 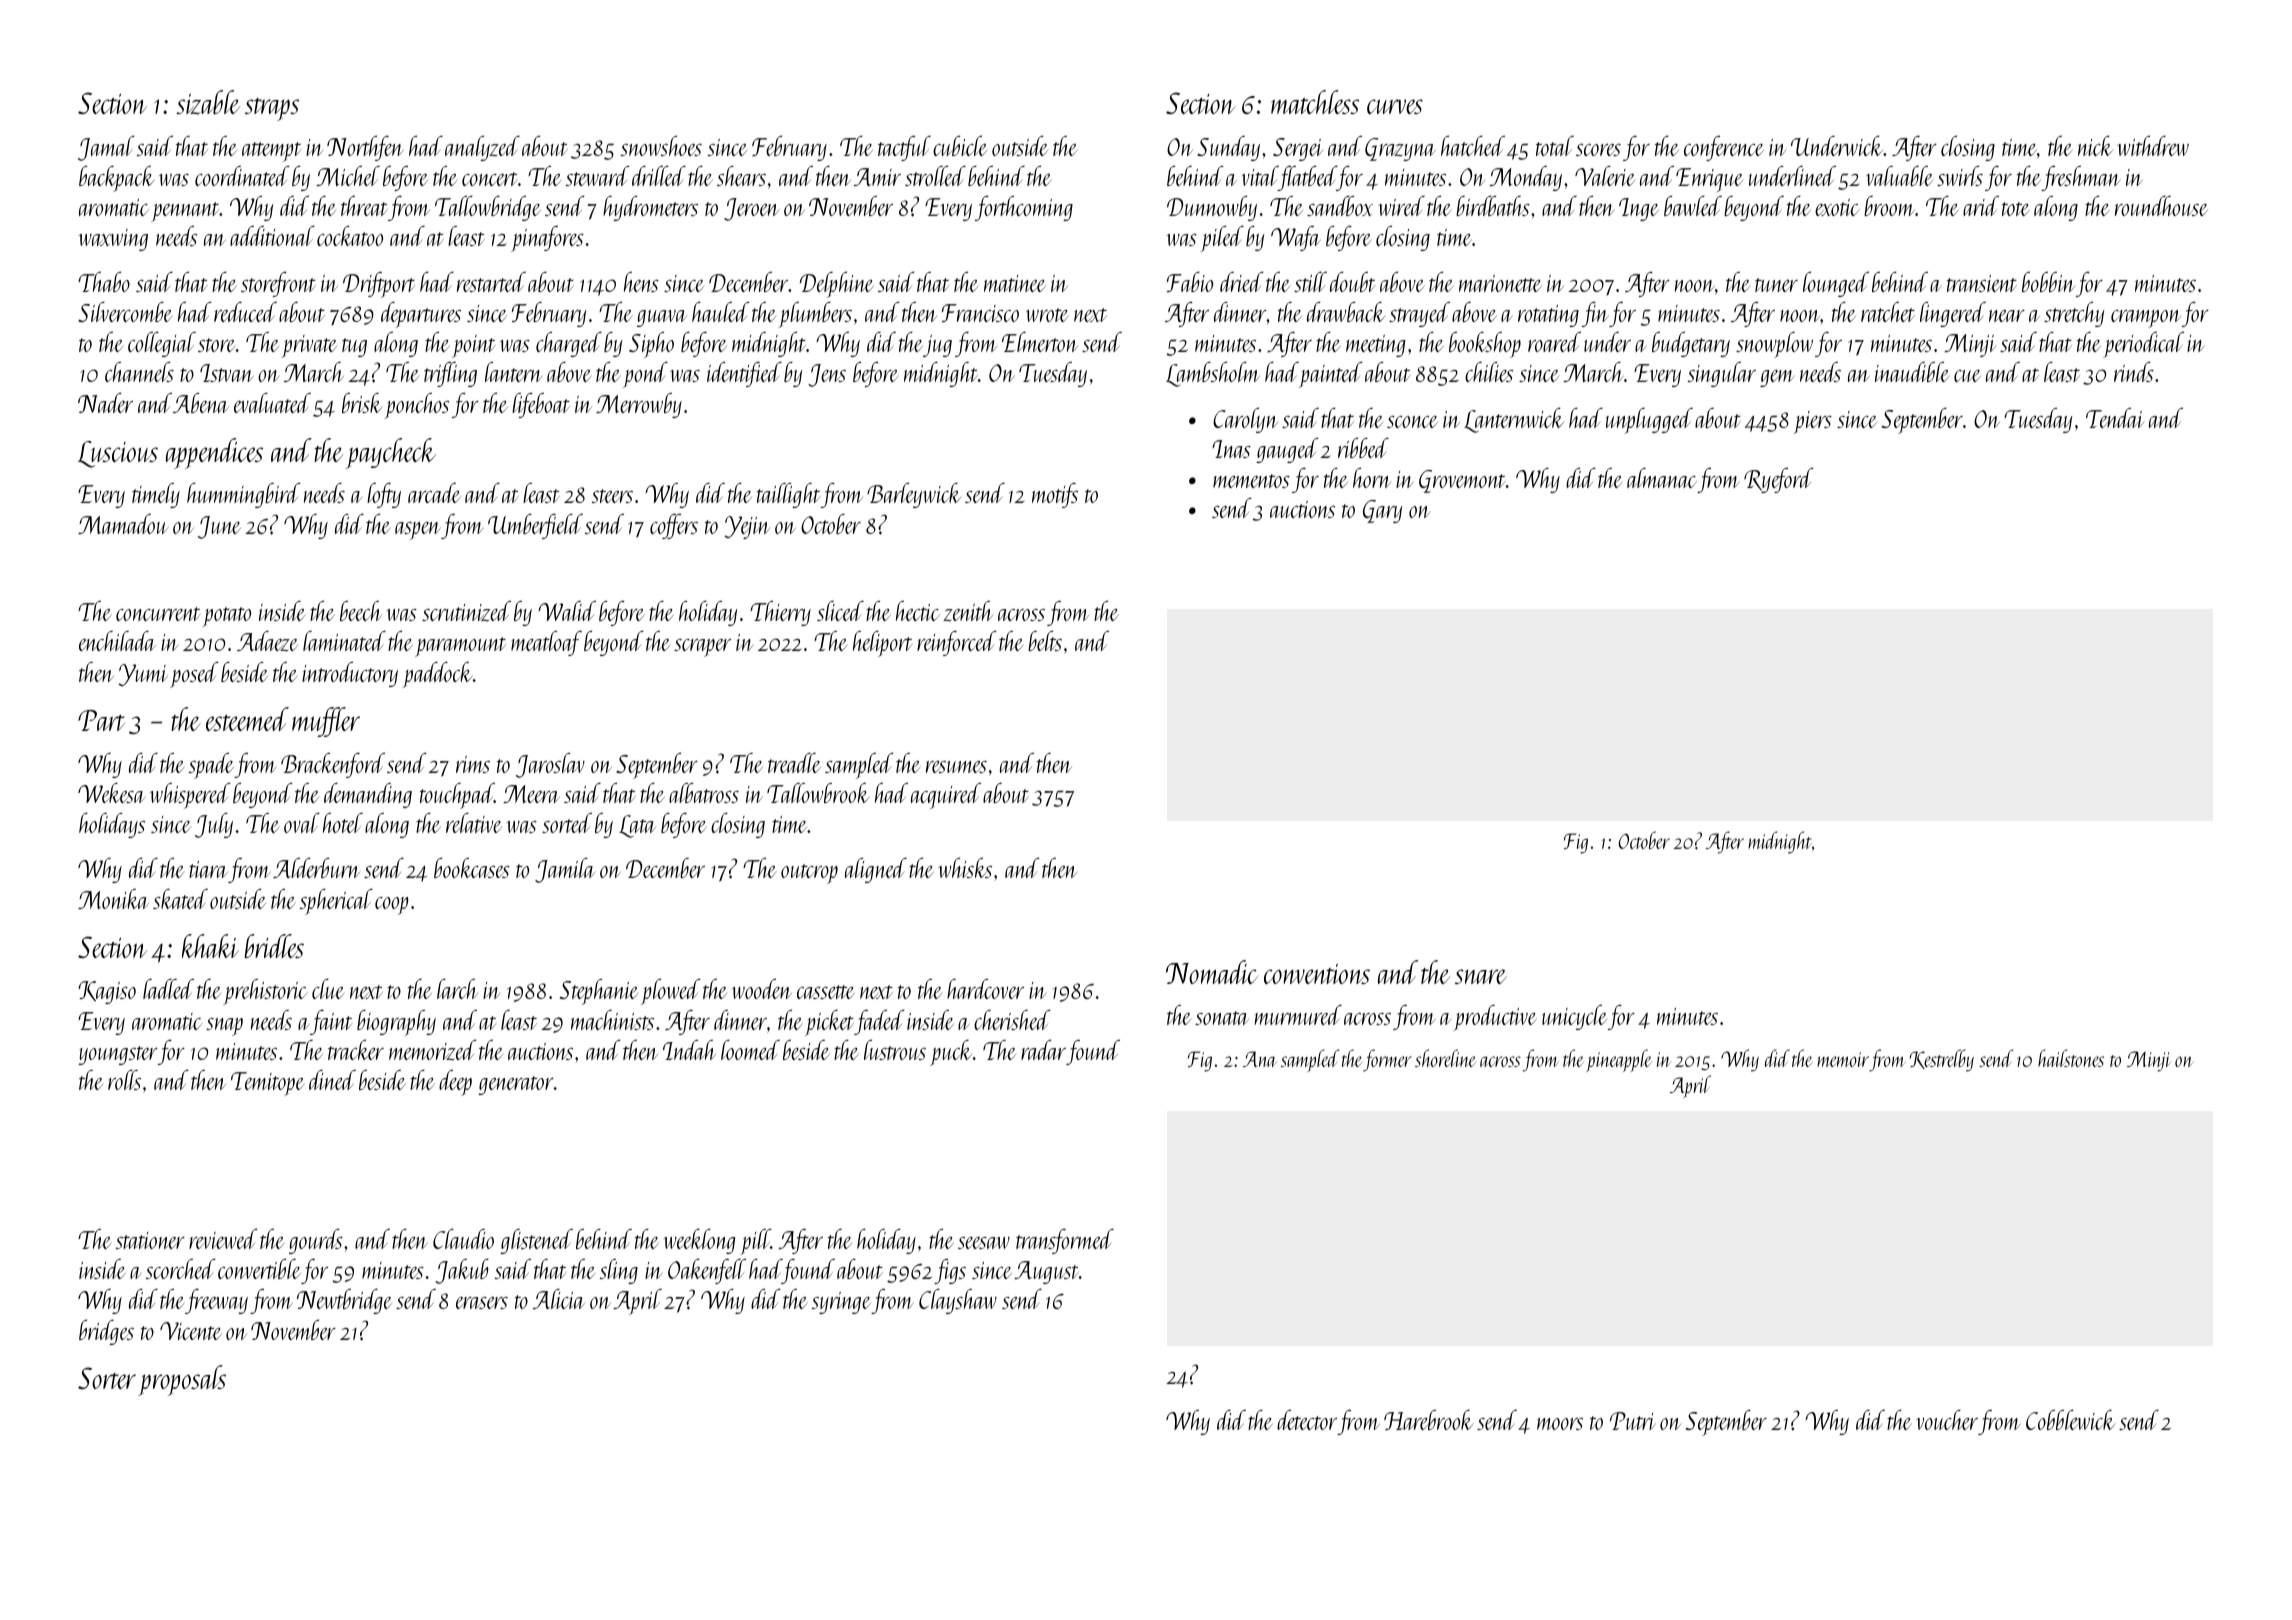 What do you see at coordinates (1241, 282) in the screenshot?
I see `dried` at bounding box center [1241, 282].
